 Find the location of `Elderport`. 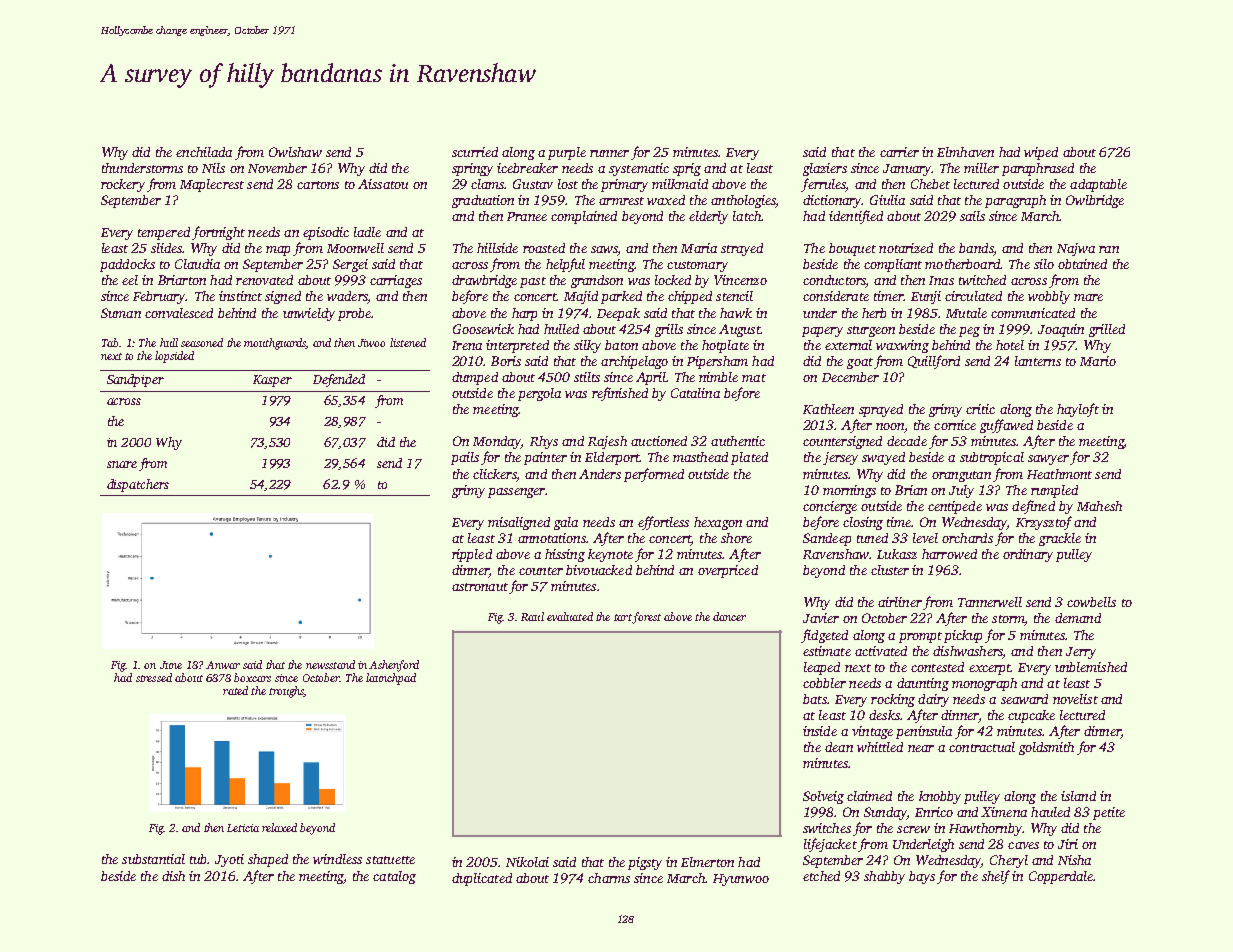

Elderport is located at coordinates (612, 458).
